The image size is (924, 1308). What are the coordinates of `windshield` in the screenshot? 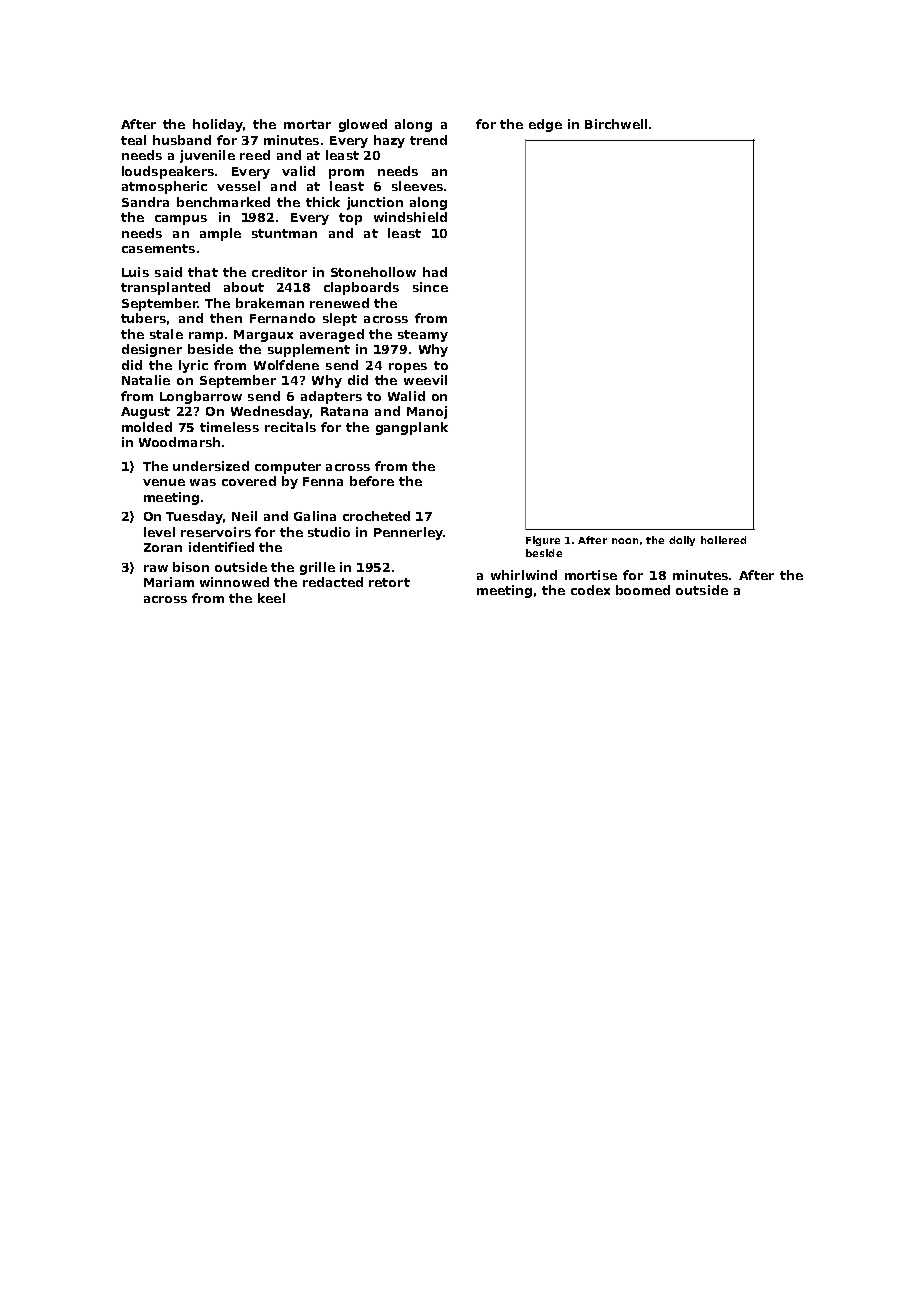 It's located at (410, 217).
